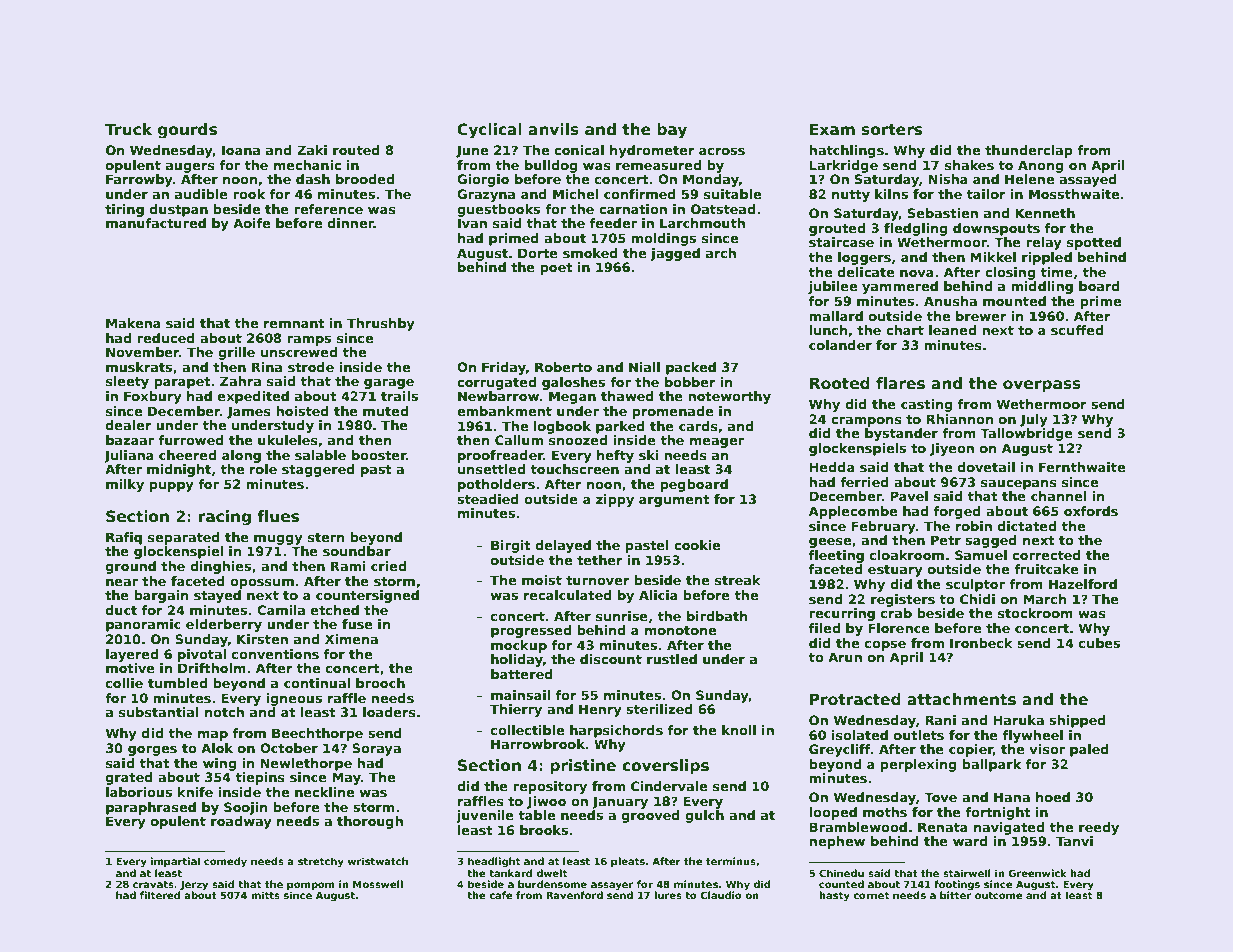 The width and height of the screenshot is (1233, 952). I want to click on zippy, so click(615, 500).
